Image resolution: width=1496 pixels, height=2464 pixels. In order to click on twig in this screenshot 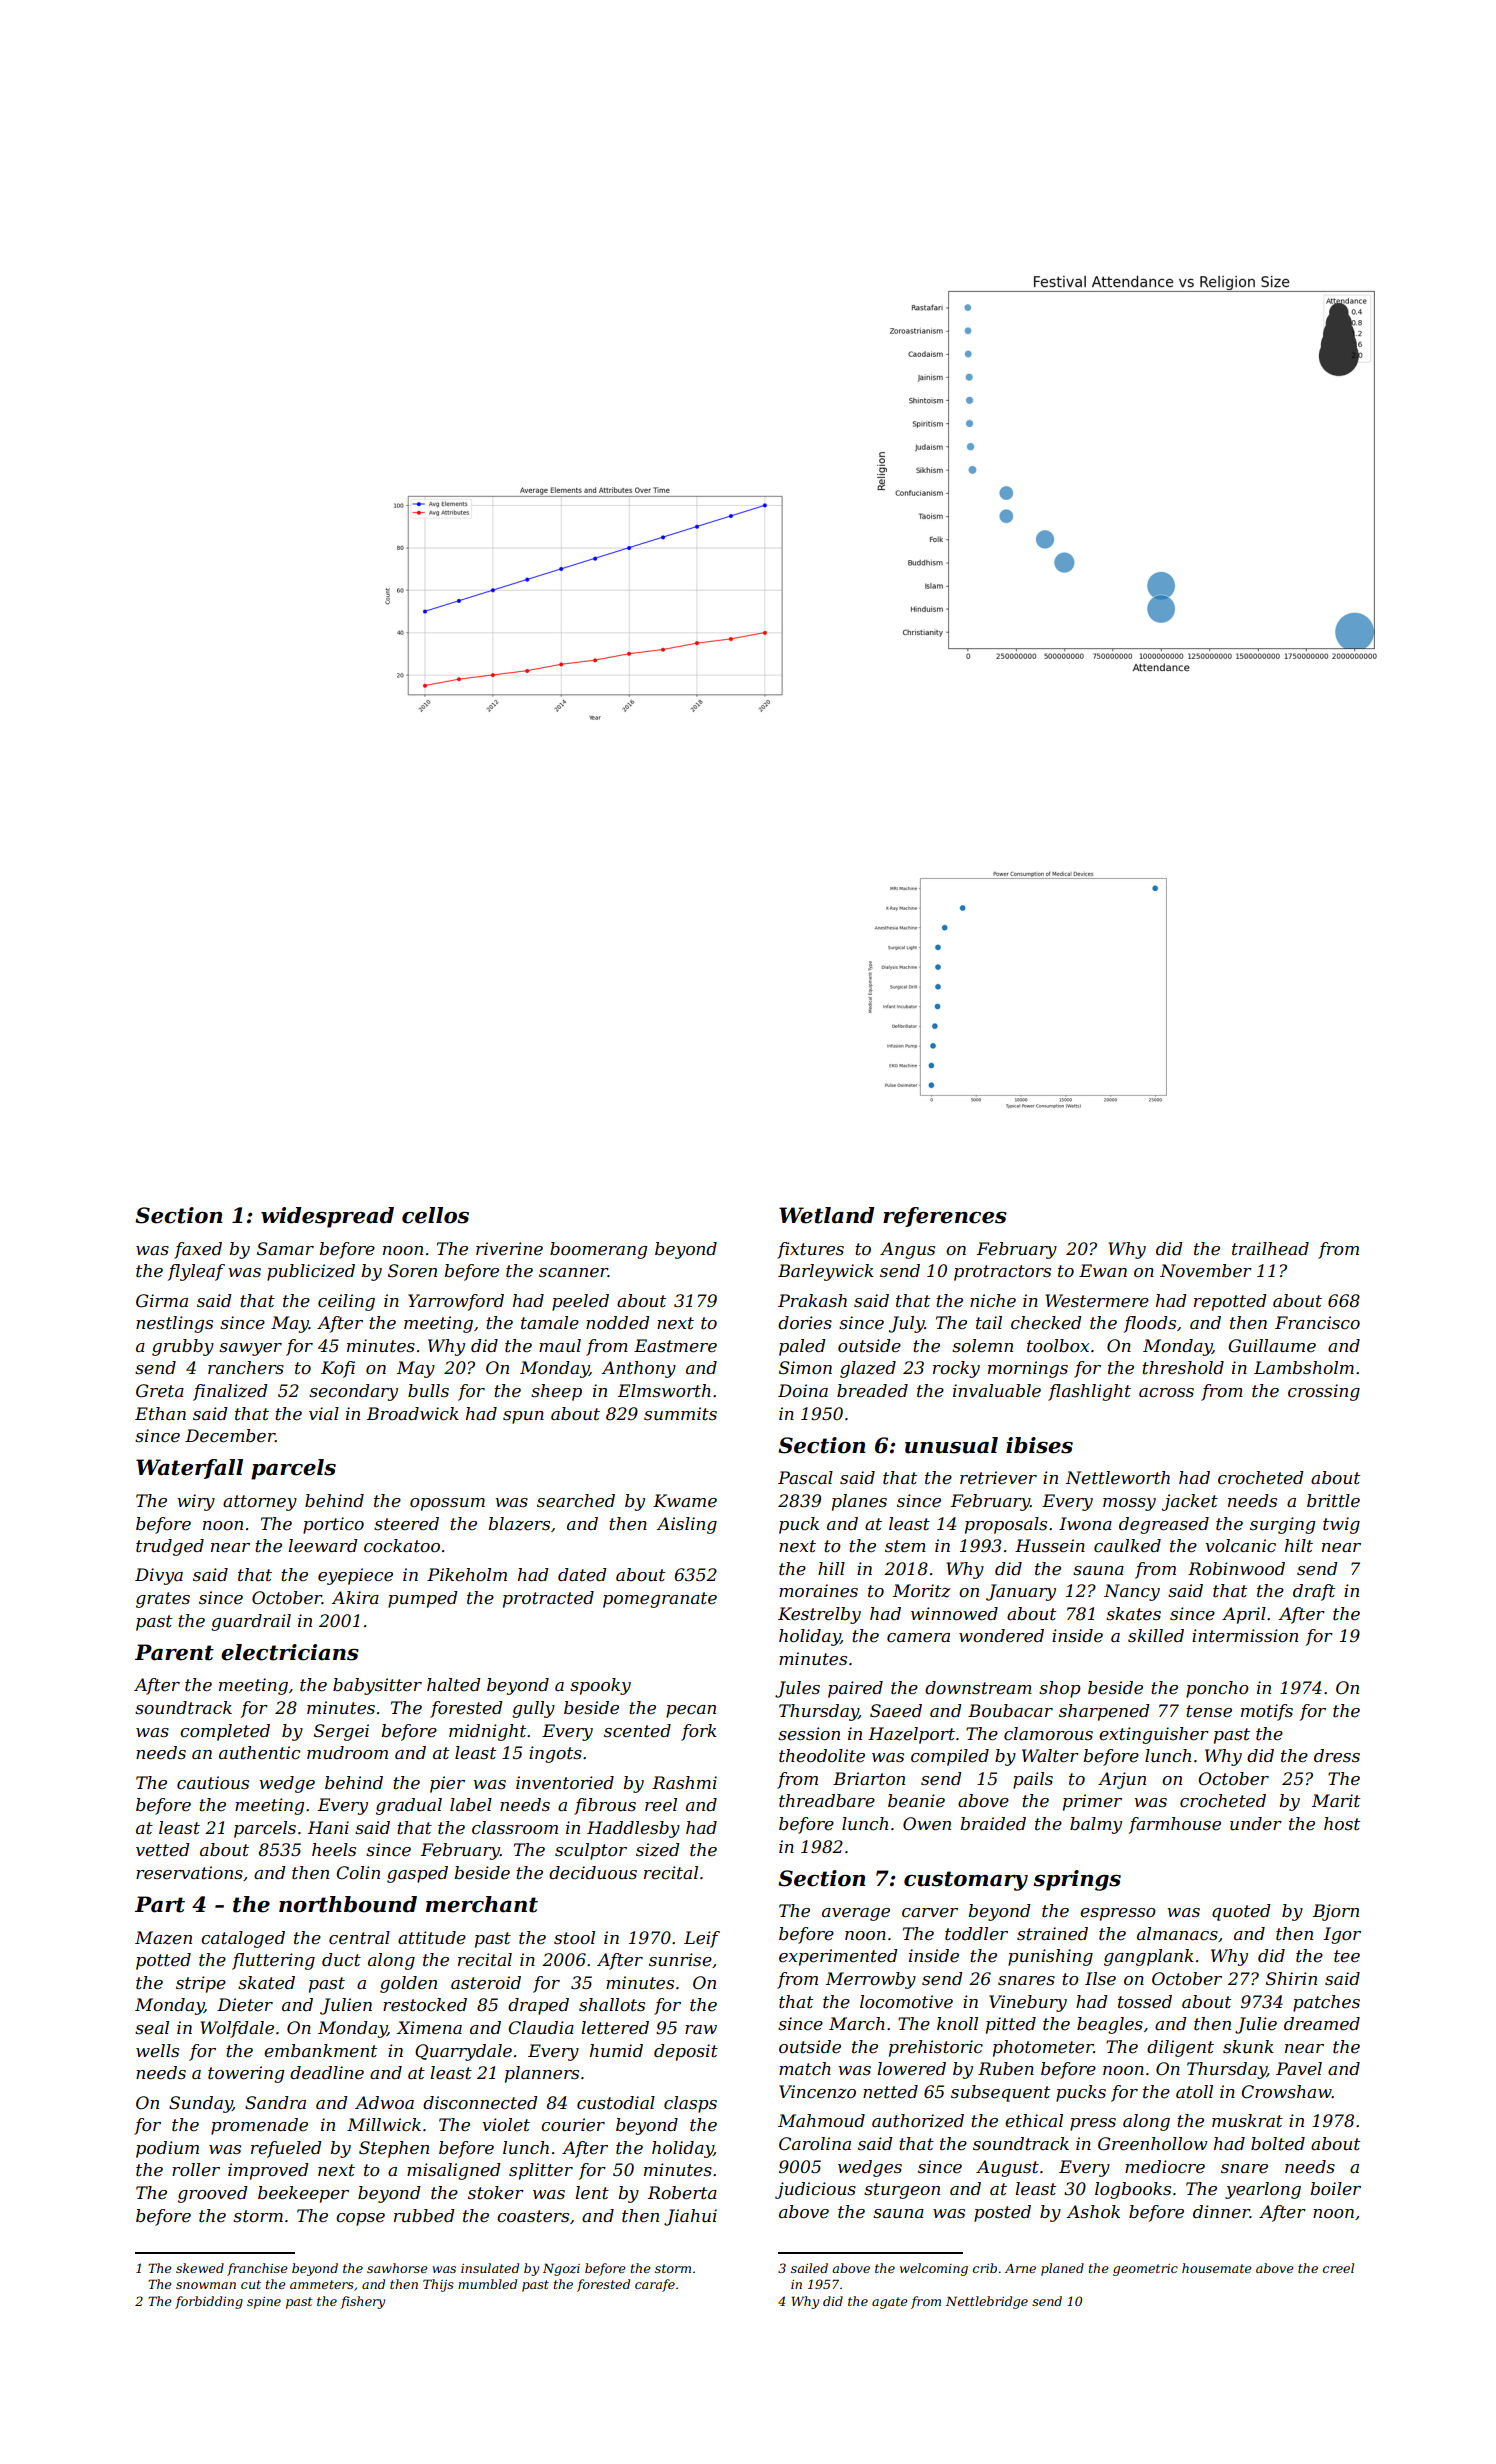, I will do `click(1341, 1525)`.
